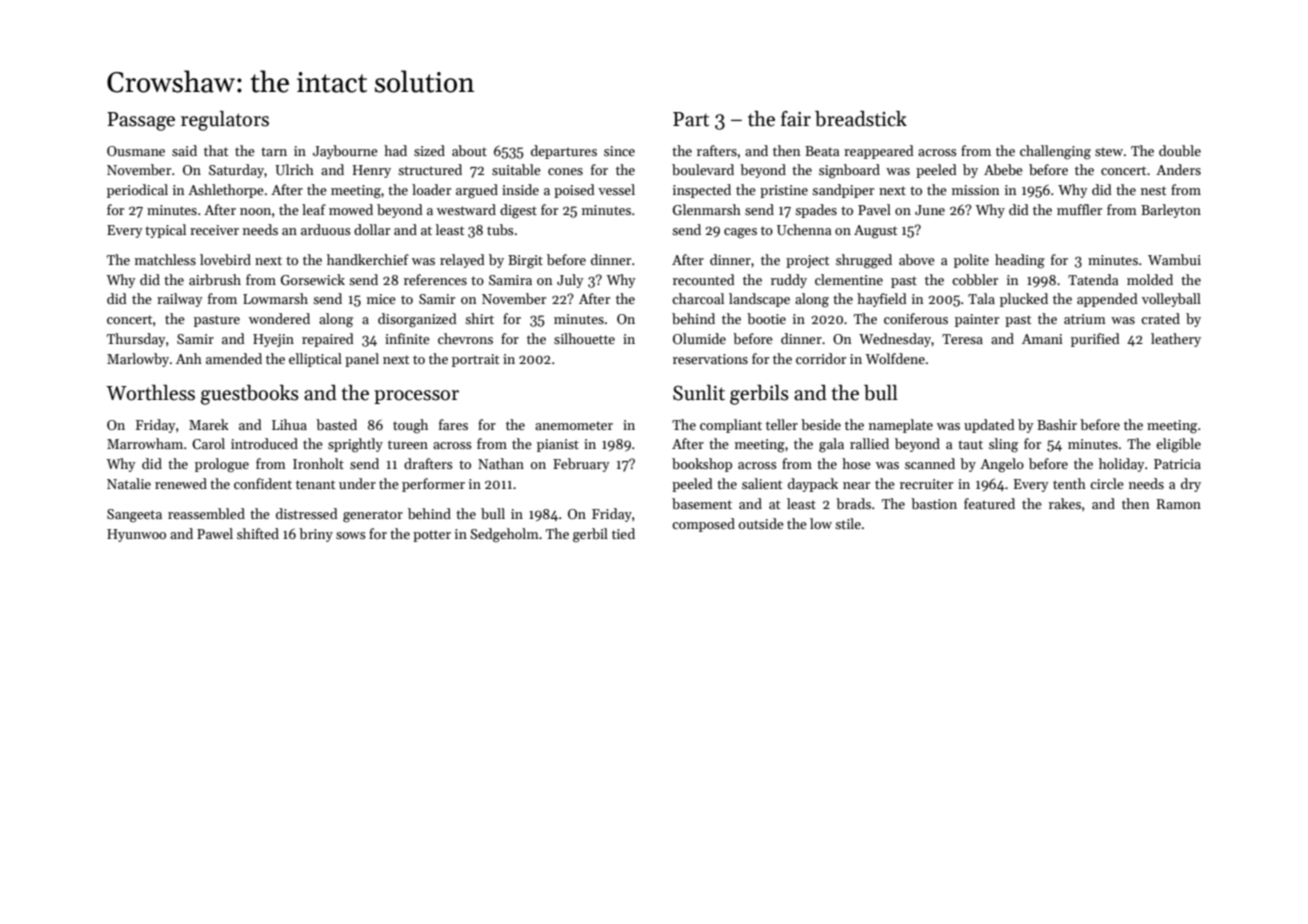  I want to click on sows, so click(351, 535).
